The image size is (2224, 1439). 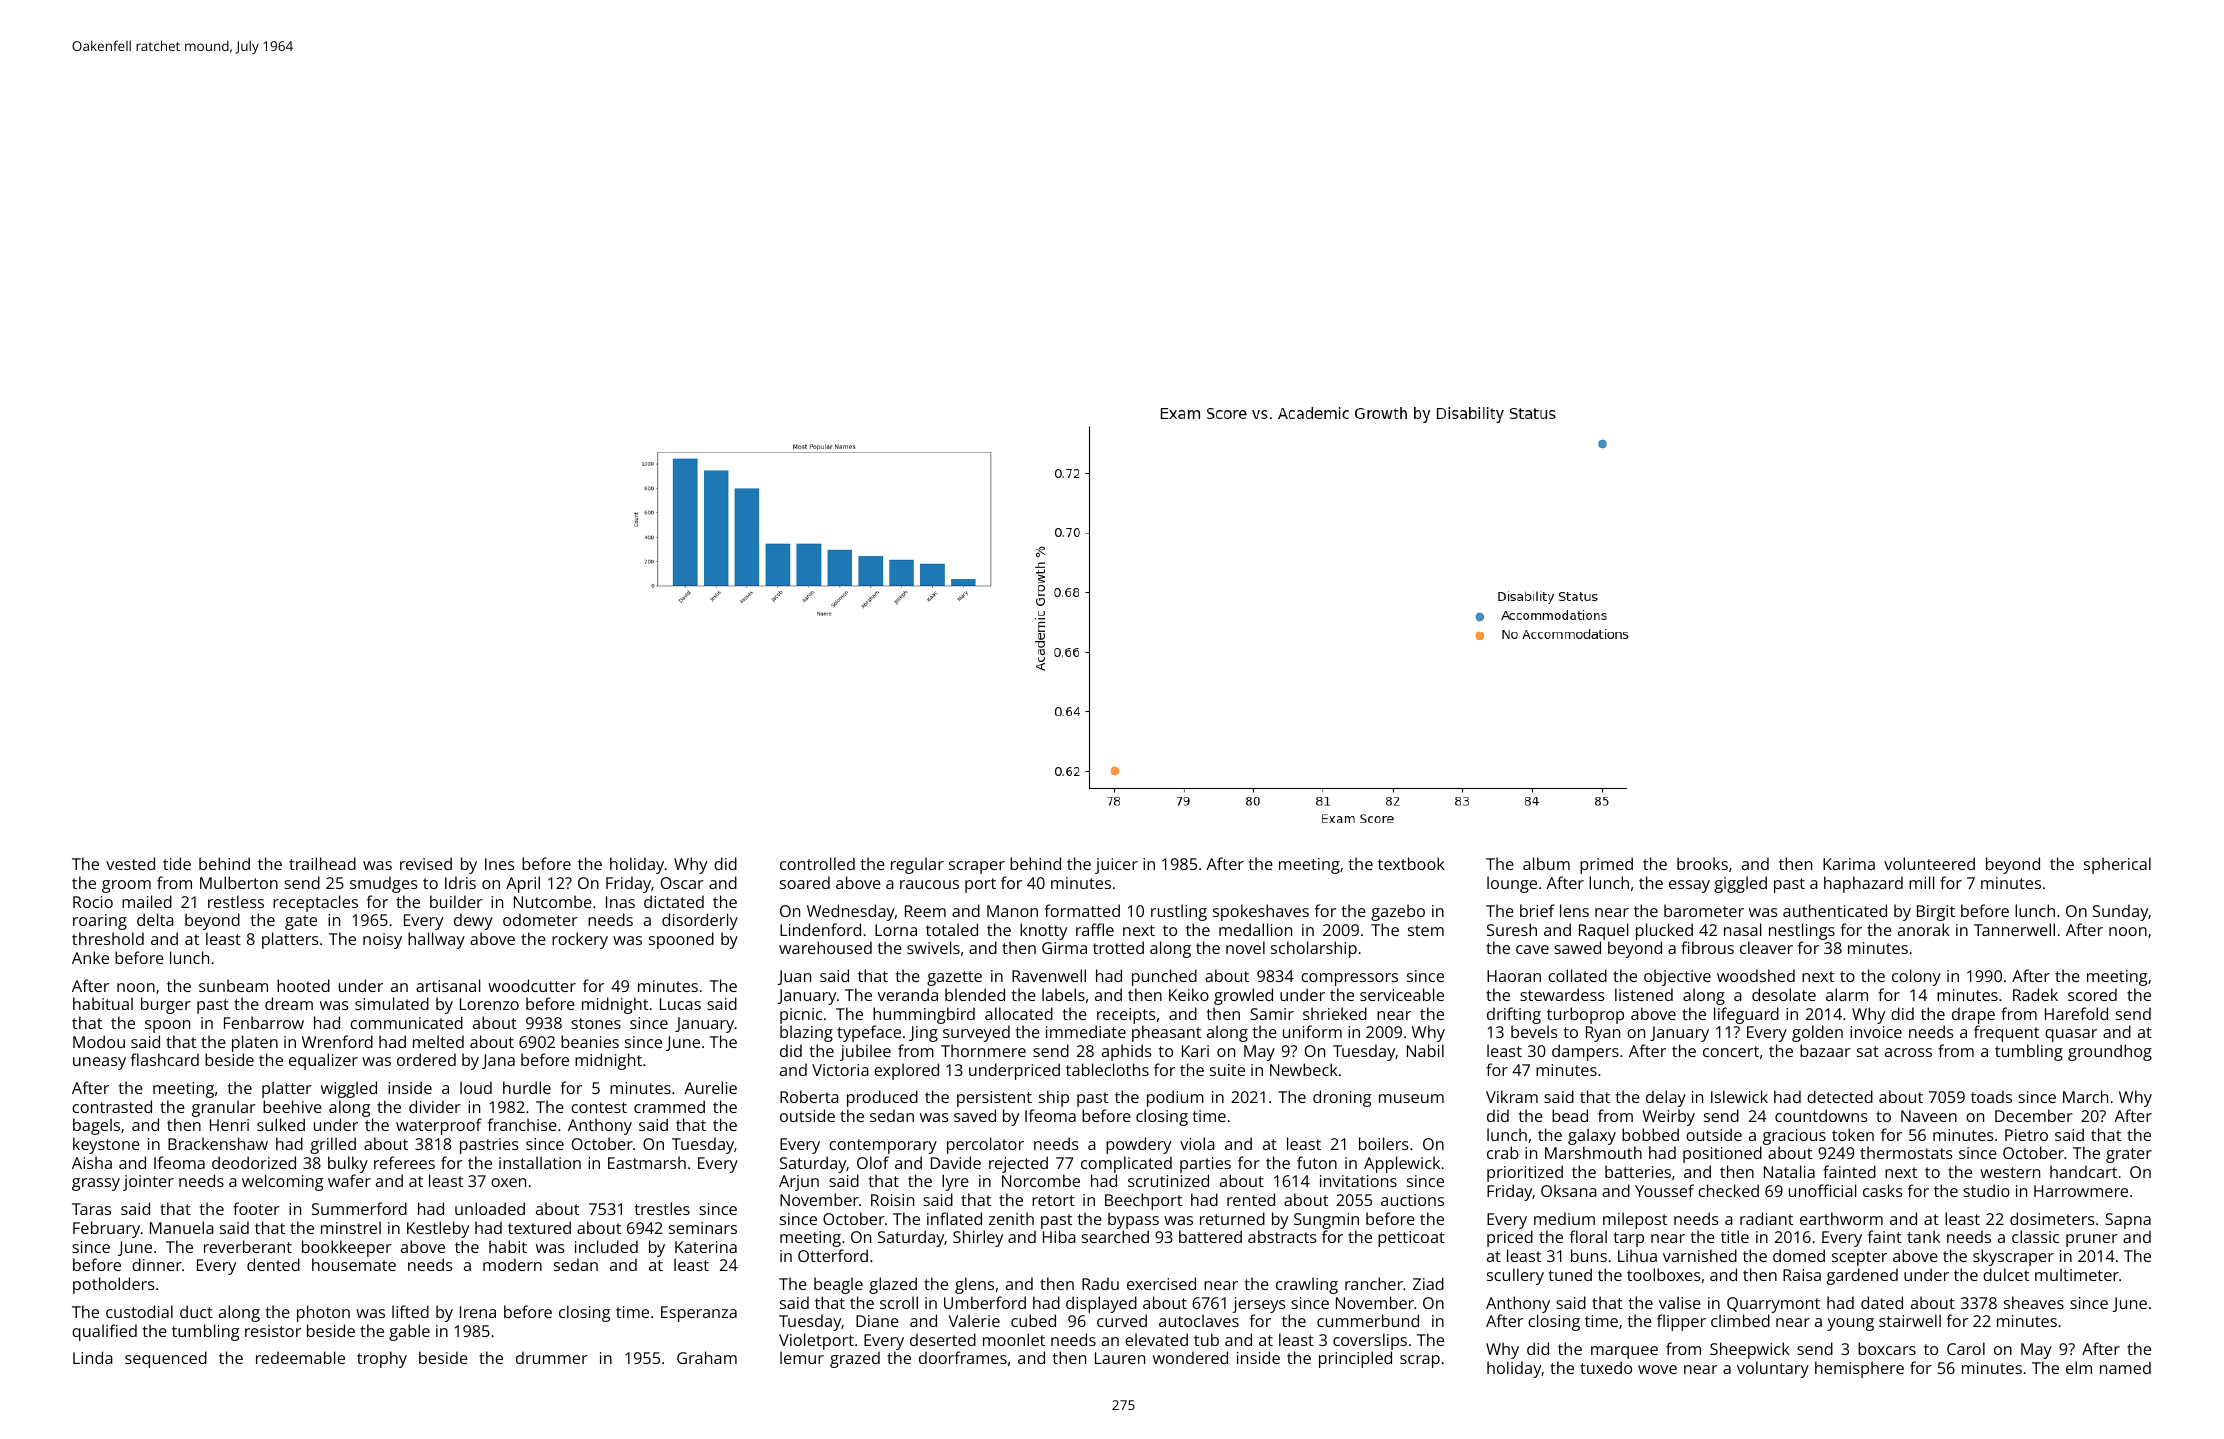 I want to click on textbook, so click(x=1411, y=863).
